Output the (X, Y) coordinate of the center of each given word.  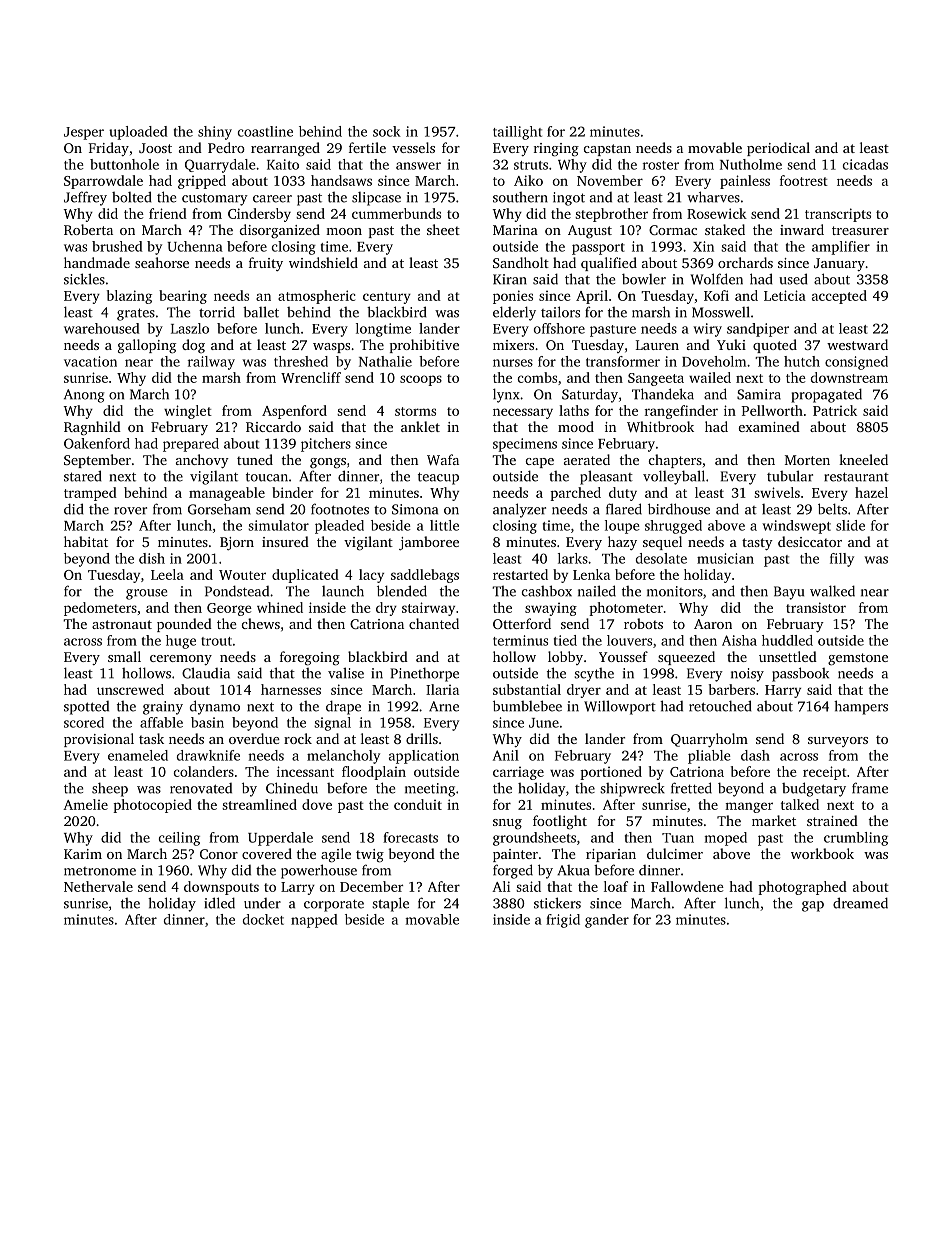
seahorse (162, 262)
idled (219, 903)
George (229, 609)
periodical (778, 149)
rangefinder (681, 412)
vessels (413, 147)
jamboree (429, 543)
